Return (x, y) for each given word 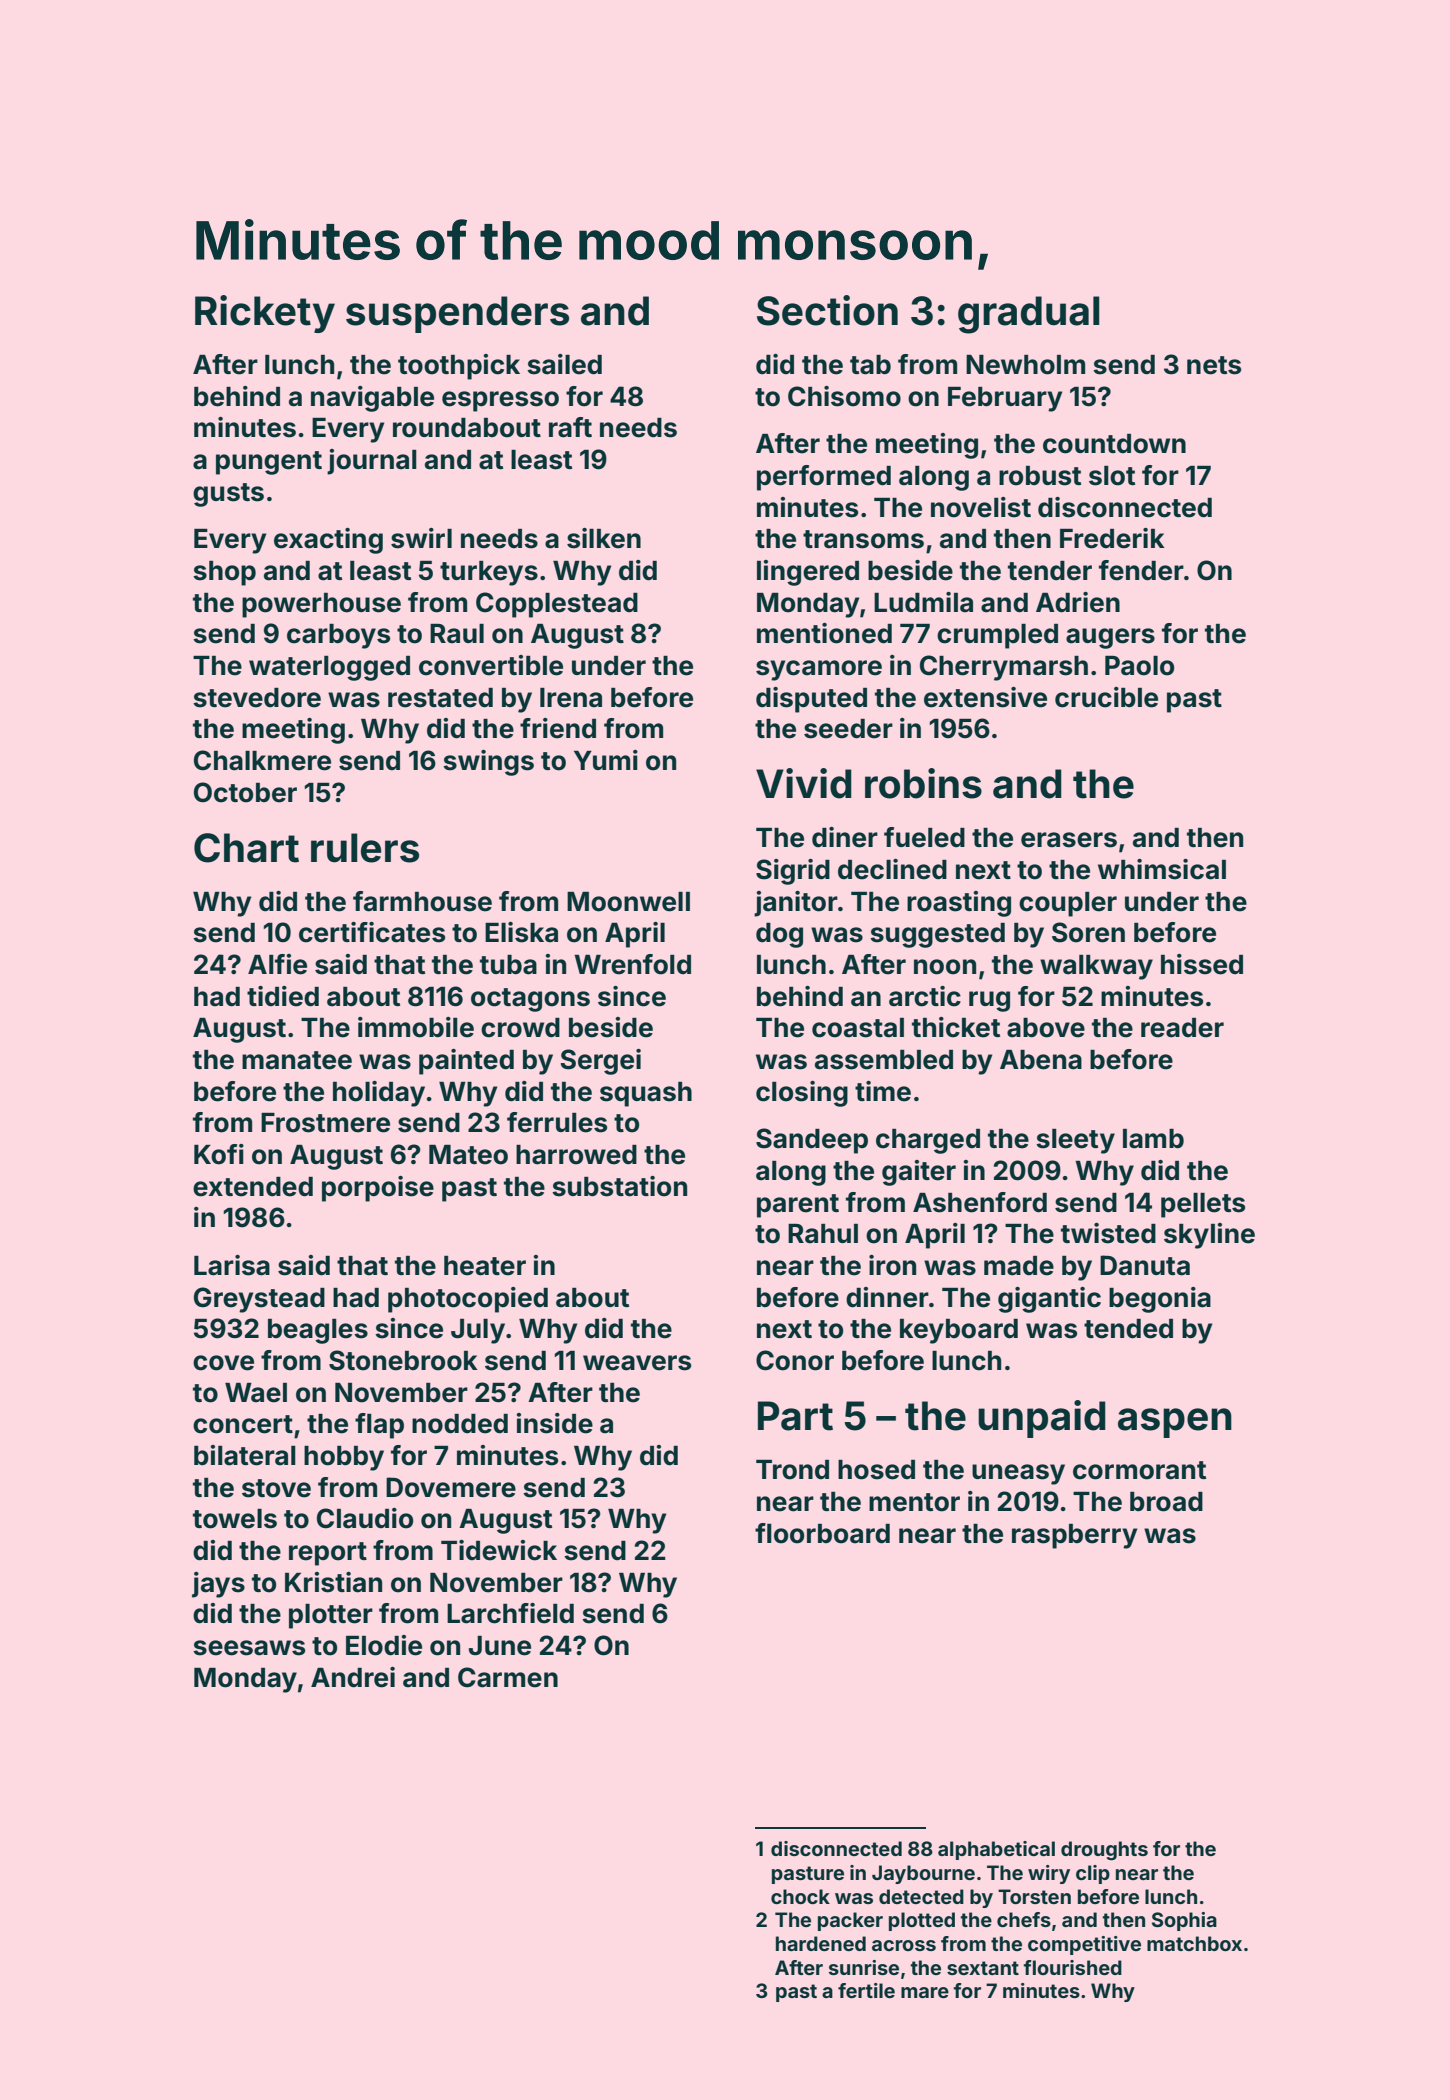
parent (798, 1206)
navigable (372, 399)
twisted (1108, 1233)
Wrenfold (632, 964)
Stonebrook (403, 1360)
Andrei (353, 1677)
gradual (1029, 315)
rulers (365, 848)
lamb (1153, 1139)
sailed (564, 364)
